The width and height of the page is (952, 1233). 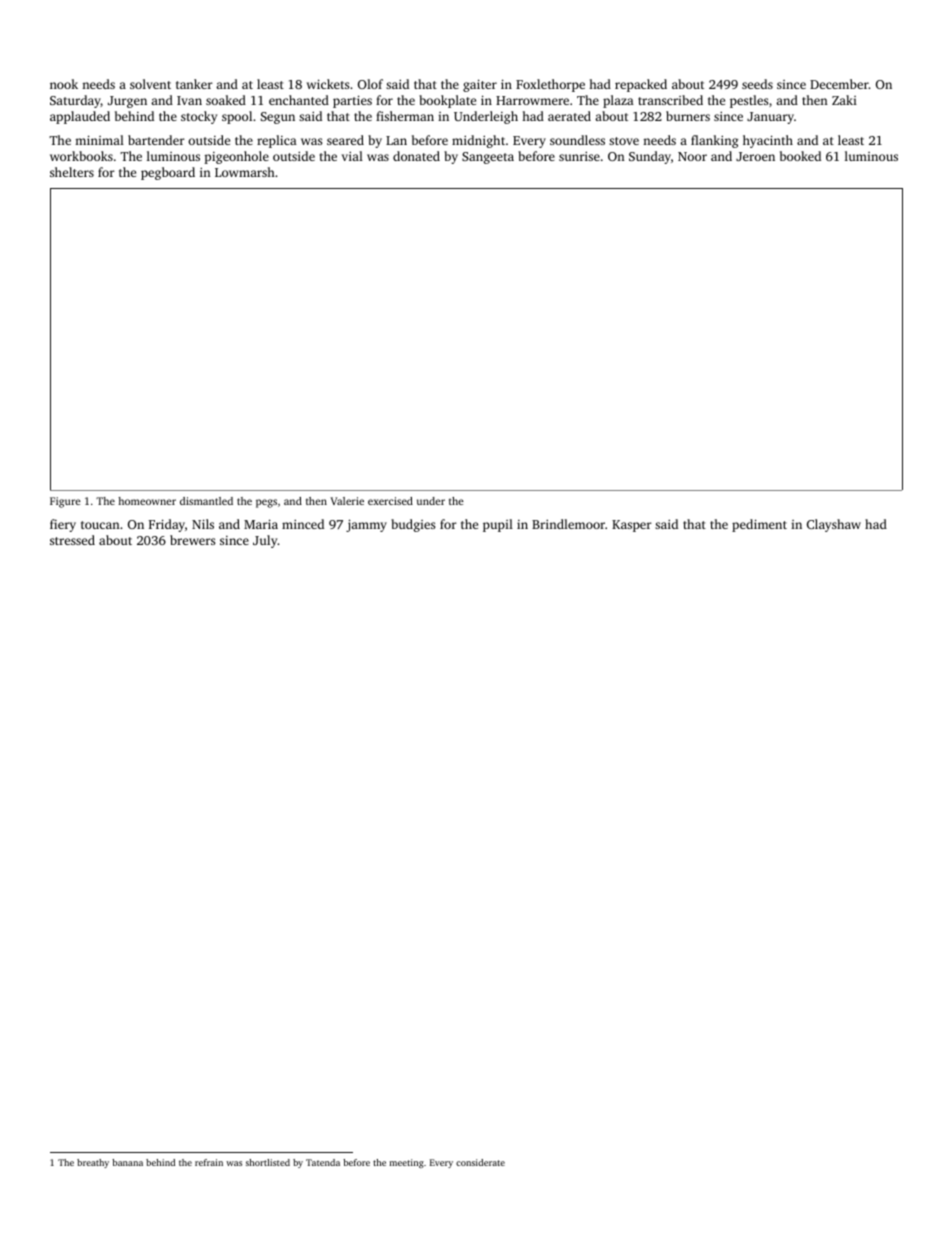 What do you see at coordinates (407, 1163) in the page?
I see `meeting` at bounding box center [407, 1163].
